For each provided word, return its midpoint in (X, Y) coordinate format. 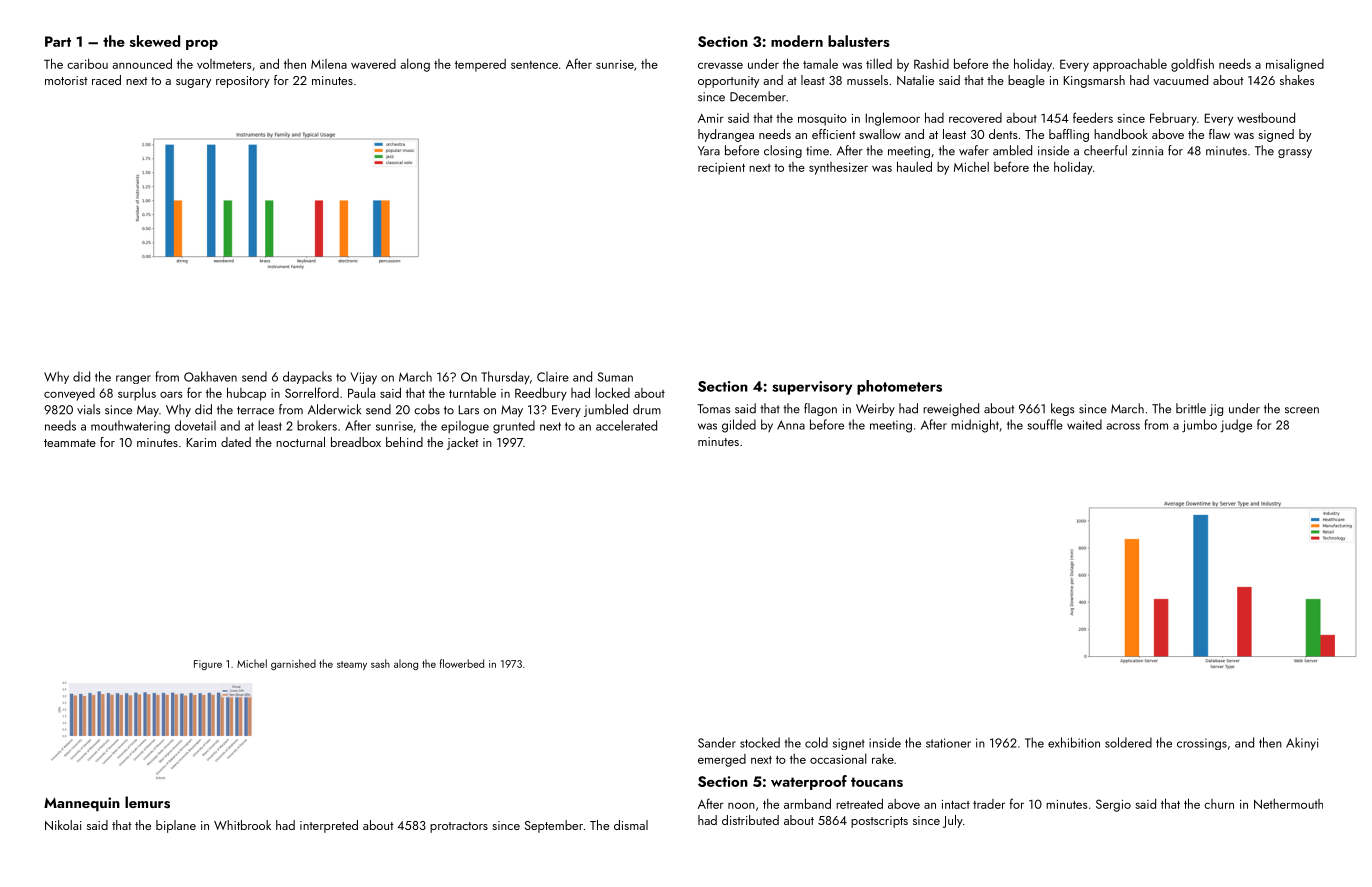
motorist (66, 80)
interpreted (329, 826)
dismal (631, 825)
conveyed (69, 394)
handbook (1121, 134)
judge (1236, 426)
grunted (514, 427)
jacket (463, 443)
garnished (293, 664)
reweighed (951, 409)
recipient (721, 169)
